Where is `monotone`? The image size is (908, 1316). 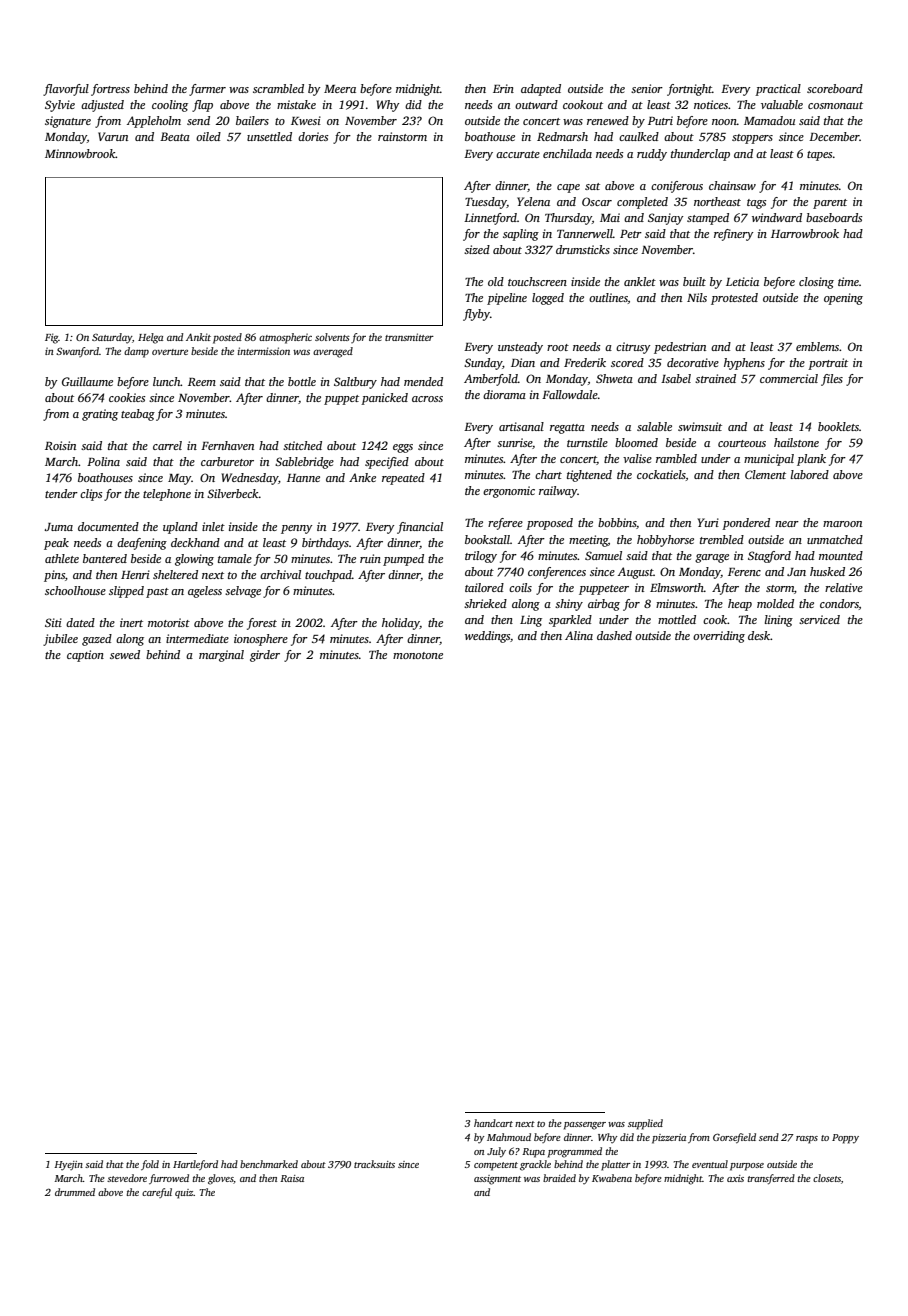 monotone is located at coordinates (418, 655).
